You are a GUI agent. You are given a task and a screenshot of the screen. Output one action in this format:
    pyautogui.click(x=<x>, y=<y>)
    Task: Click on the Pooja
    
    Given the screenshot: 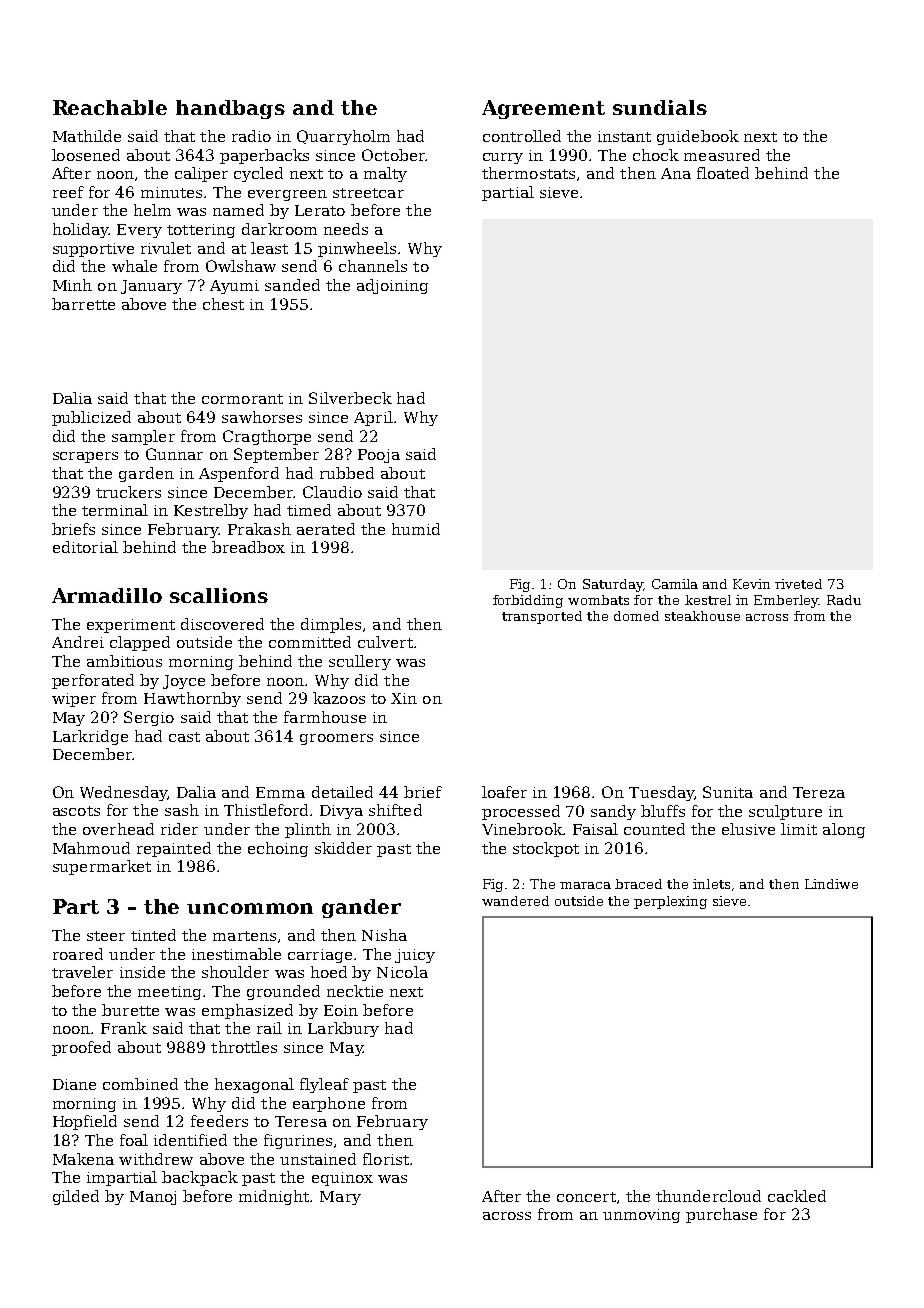 What is the action you would take?
    pyautogui.click(x=379, y=456)
